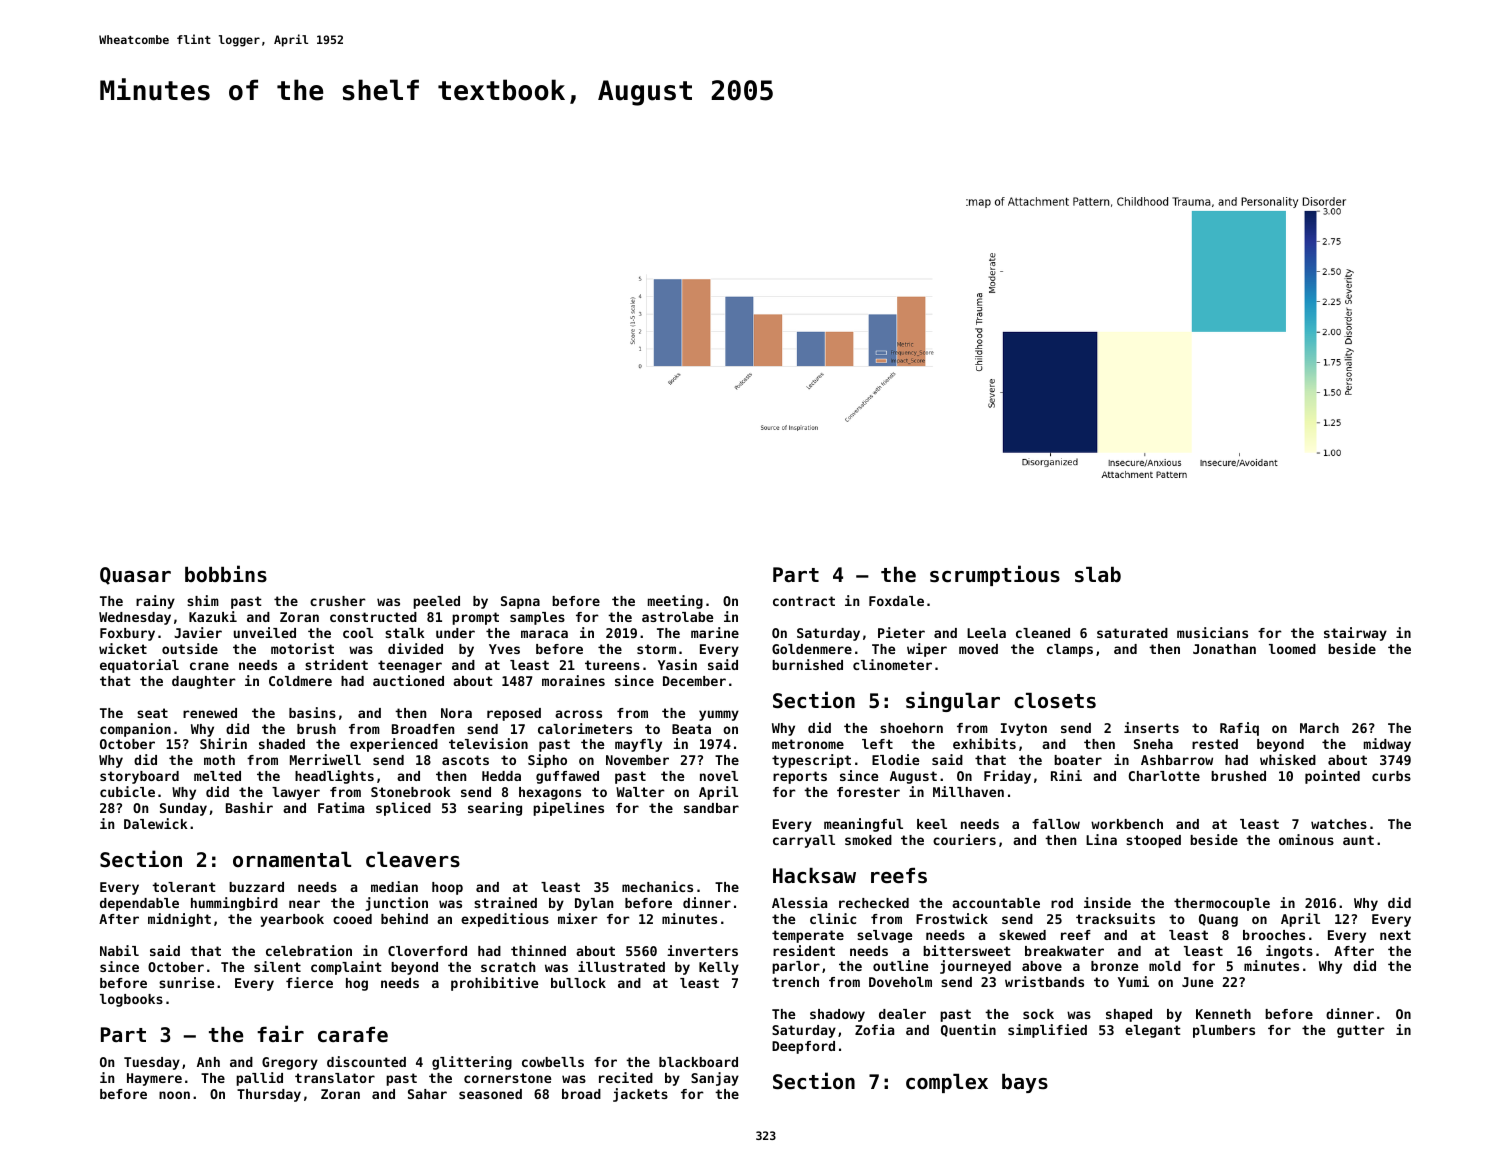 This document has height=1168, width=1511. What do you see at coordinates (456, 713) in the document?
I see `Nora` at bounding box center [456, 713].
